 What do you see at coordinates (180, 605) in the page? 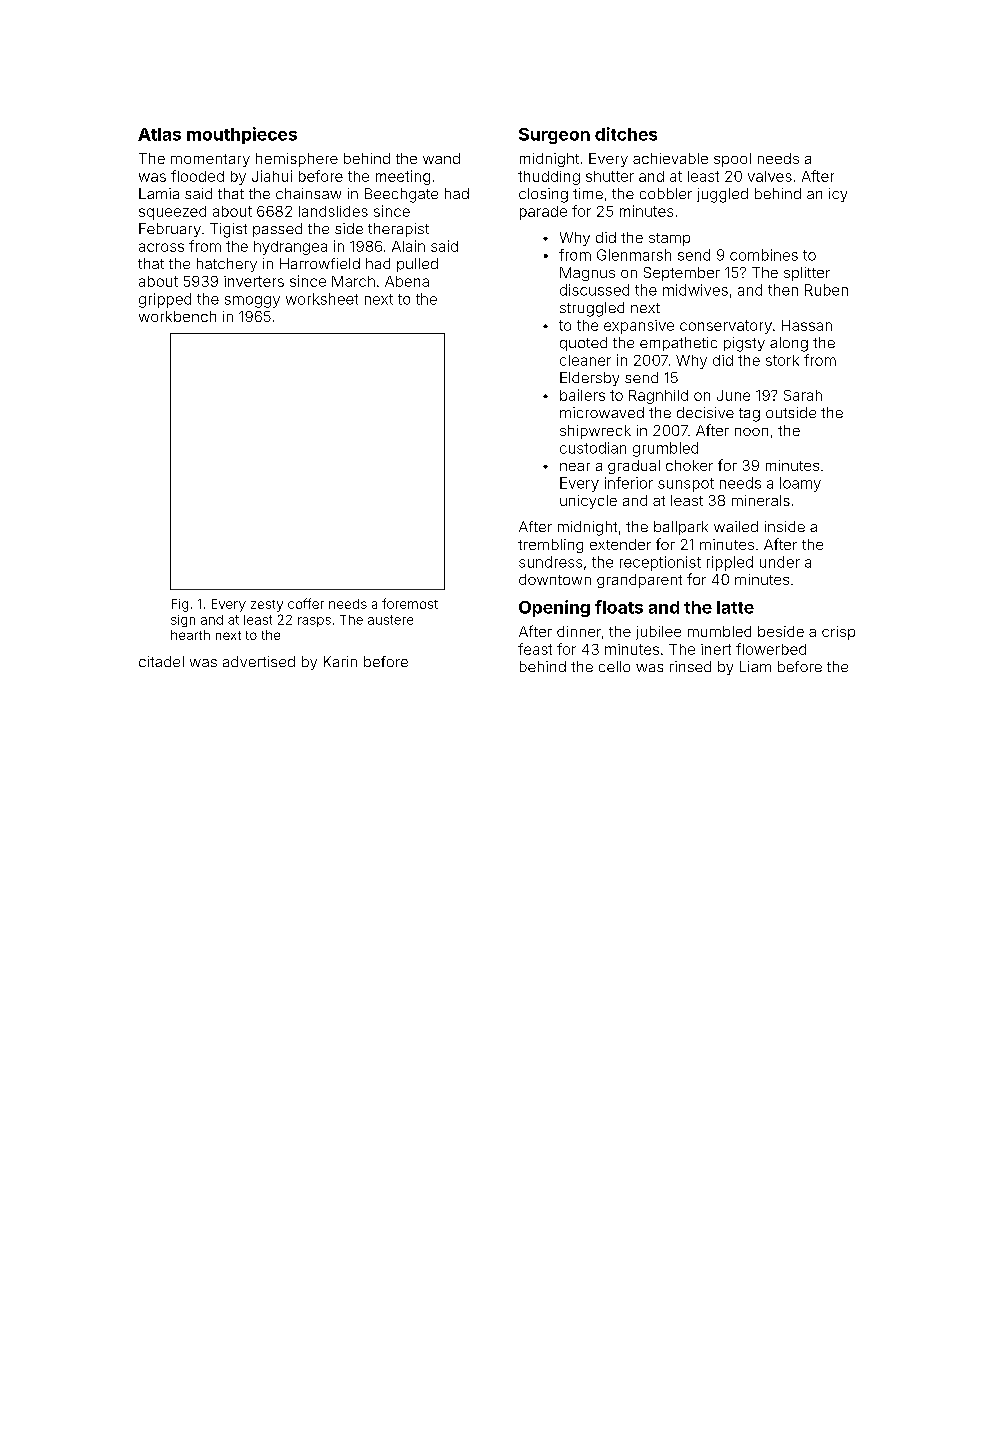
I see `Fig` at bounding box center [180, 605].
